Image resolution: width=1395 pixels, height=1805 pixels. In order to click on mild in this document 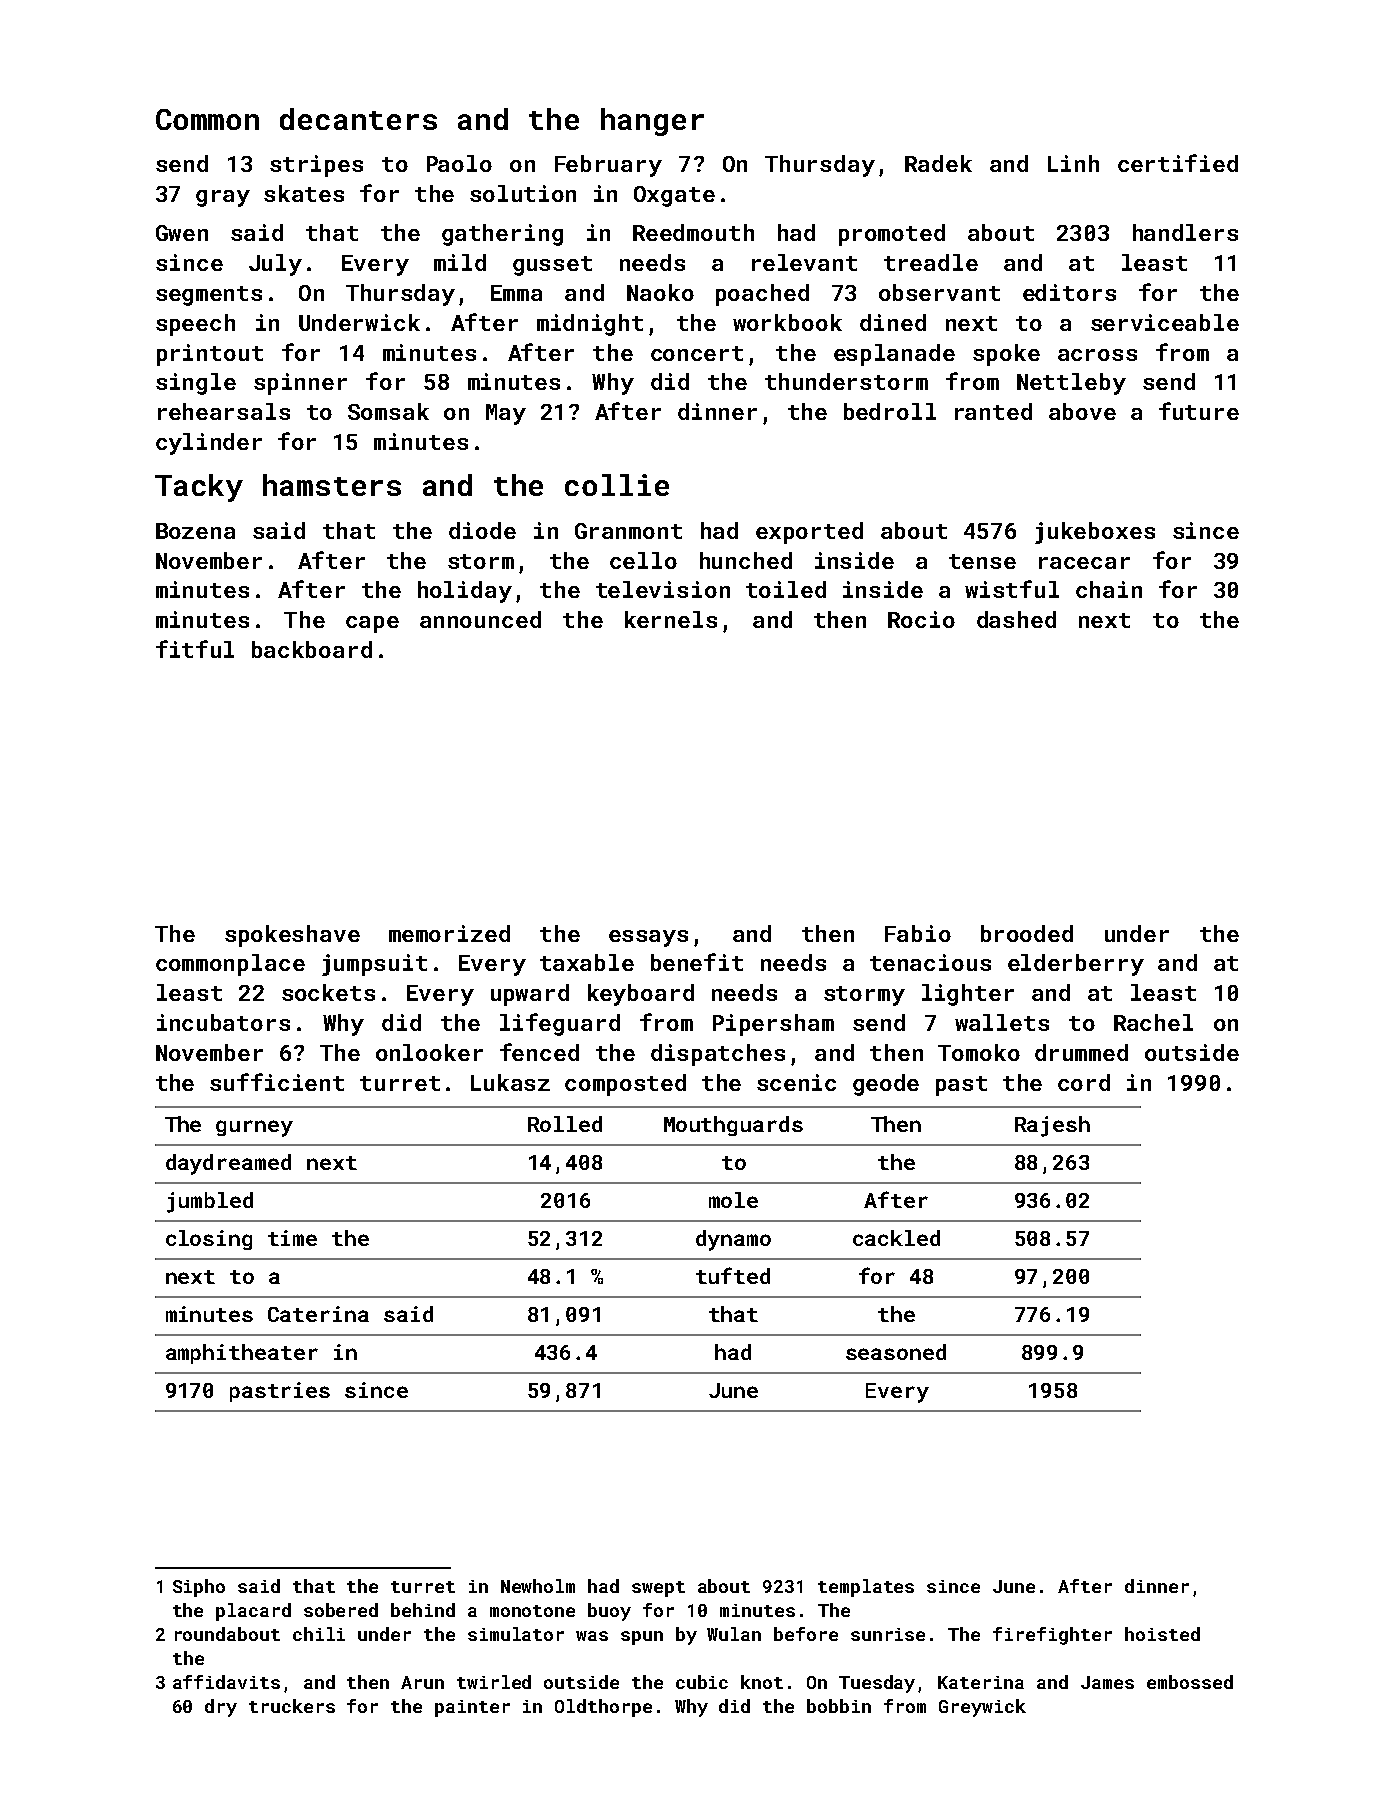, I will do `click(460, 262)`.
